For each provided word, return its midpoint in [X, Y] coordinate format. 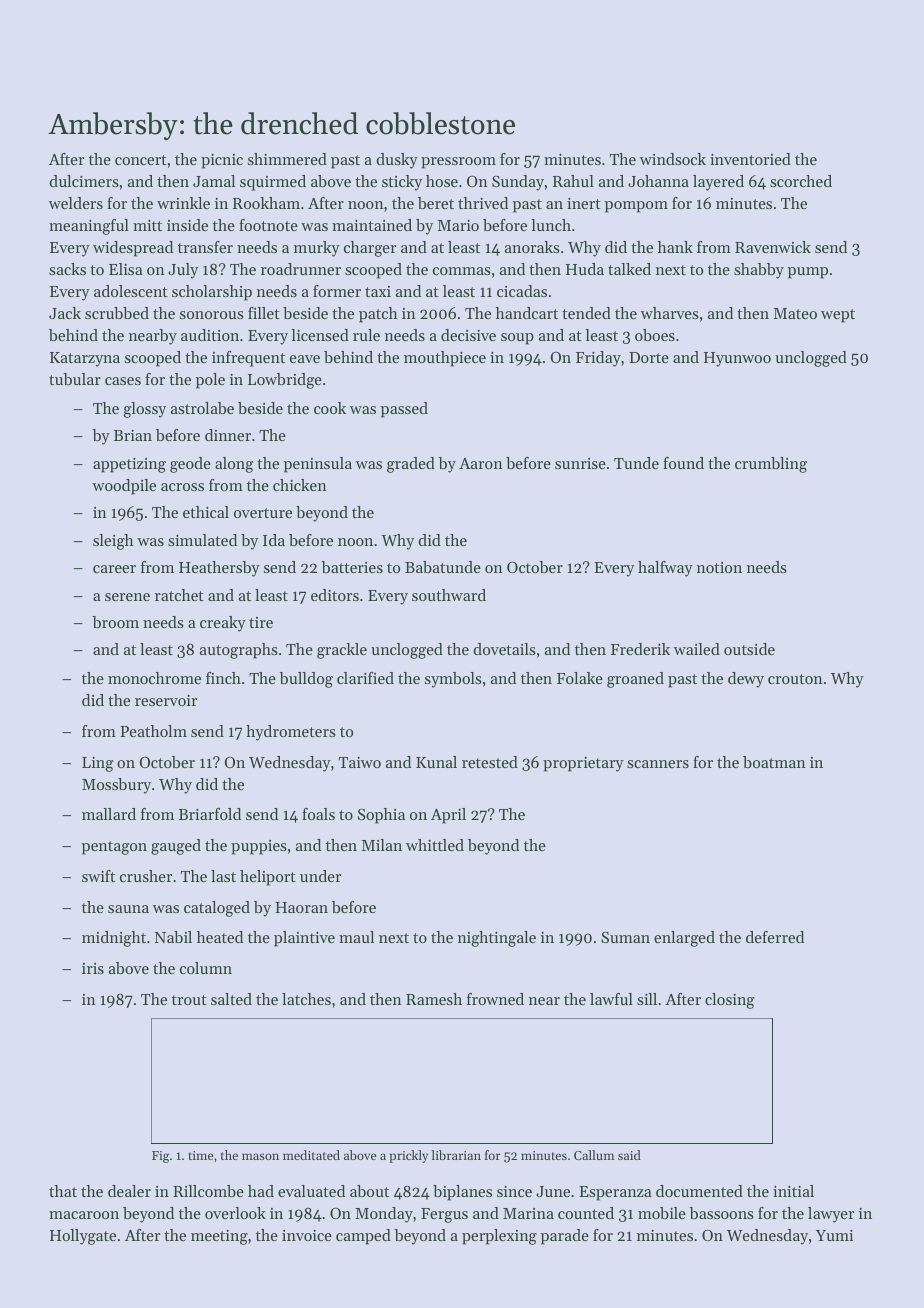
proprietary [583, 764]
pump [808, 273]
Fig [161, 1157]
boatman [774, 762]
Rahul [573, 181]
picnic [222, 161]
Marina [528, 1213]
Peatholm [153, 731]
